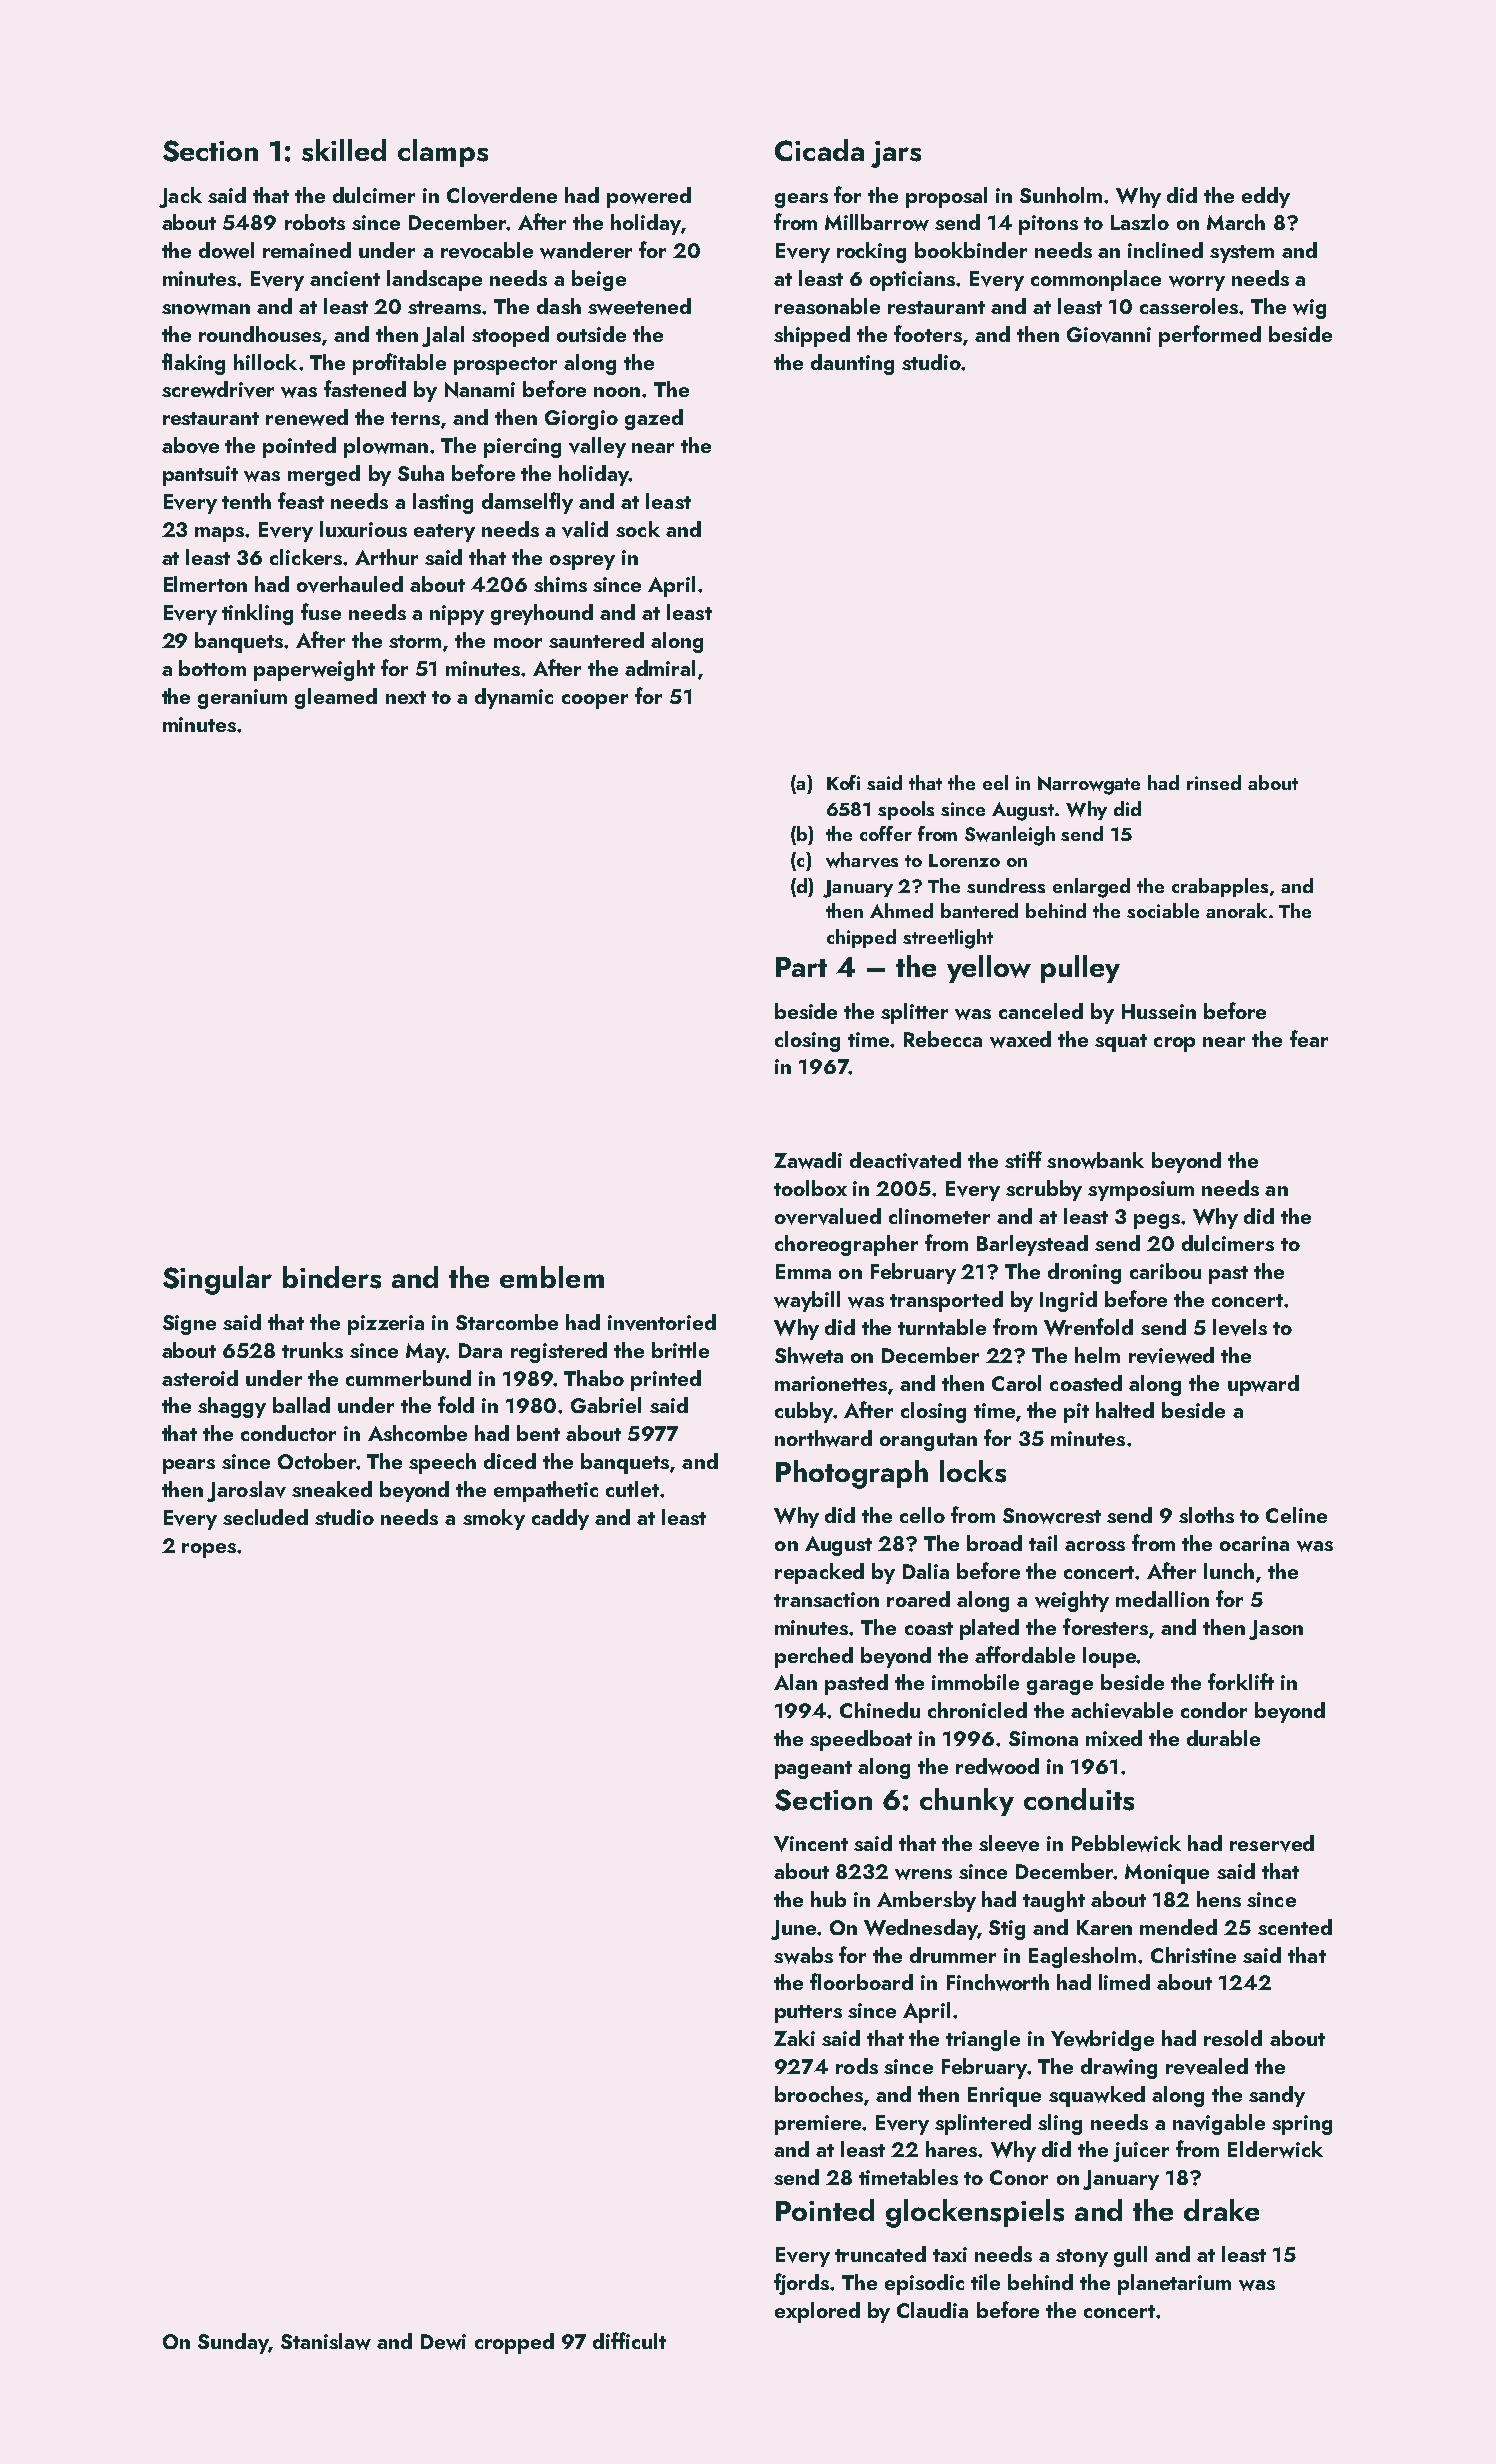 Image resolution: width=1496 pixels, height=2464 pixels. What do you see at coordinates (336, 698) in the image?
I see `gleamed` at bounding box center [336, 698].
